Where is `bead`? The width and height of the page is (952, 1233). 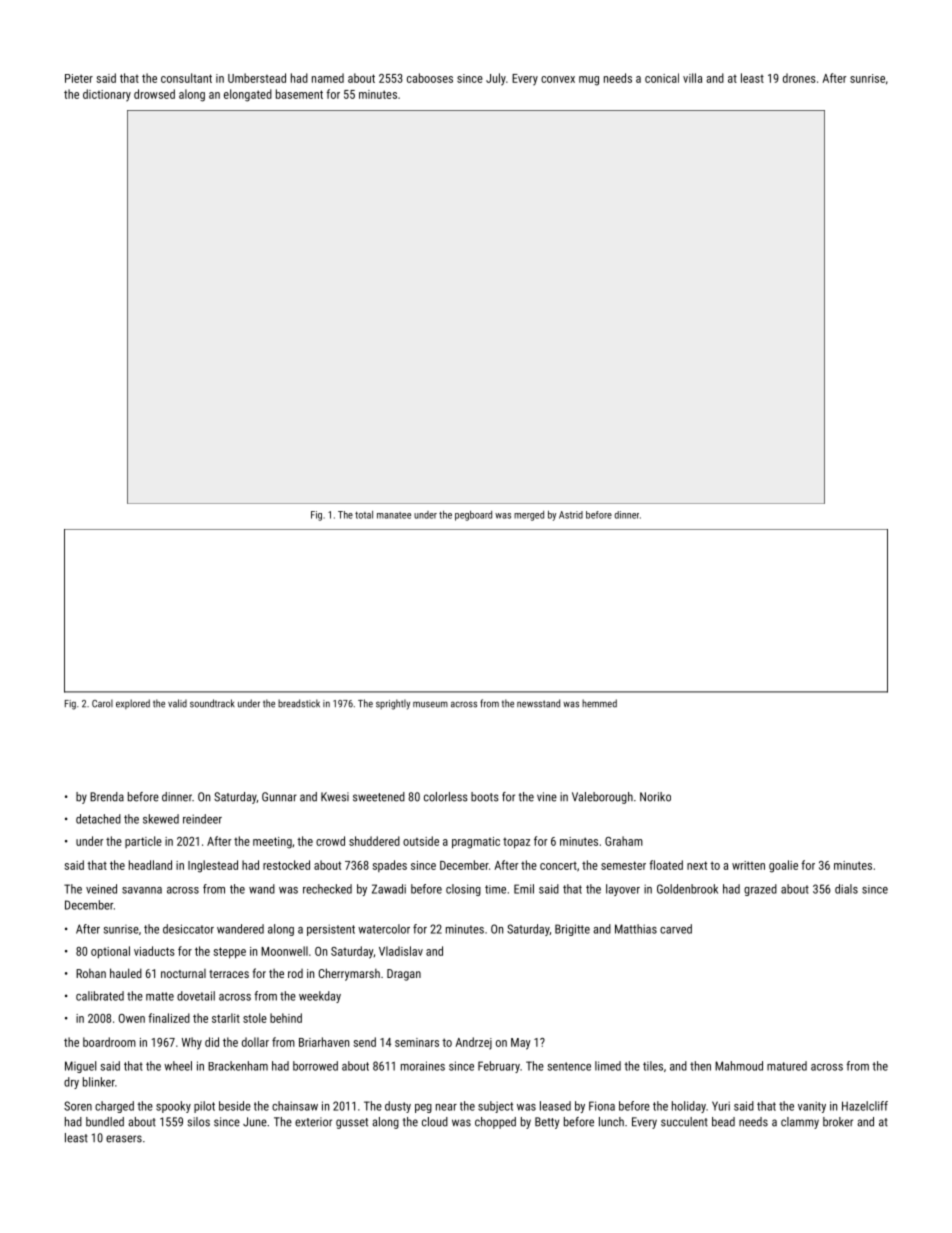 bead is located at coordinates (723, 1122).
